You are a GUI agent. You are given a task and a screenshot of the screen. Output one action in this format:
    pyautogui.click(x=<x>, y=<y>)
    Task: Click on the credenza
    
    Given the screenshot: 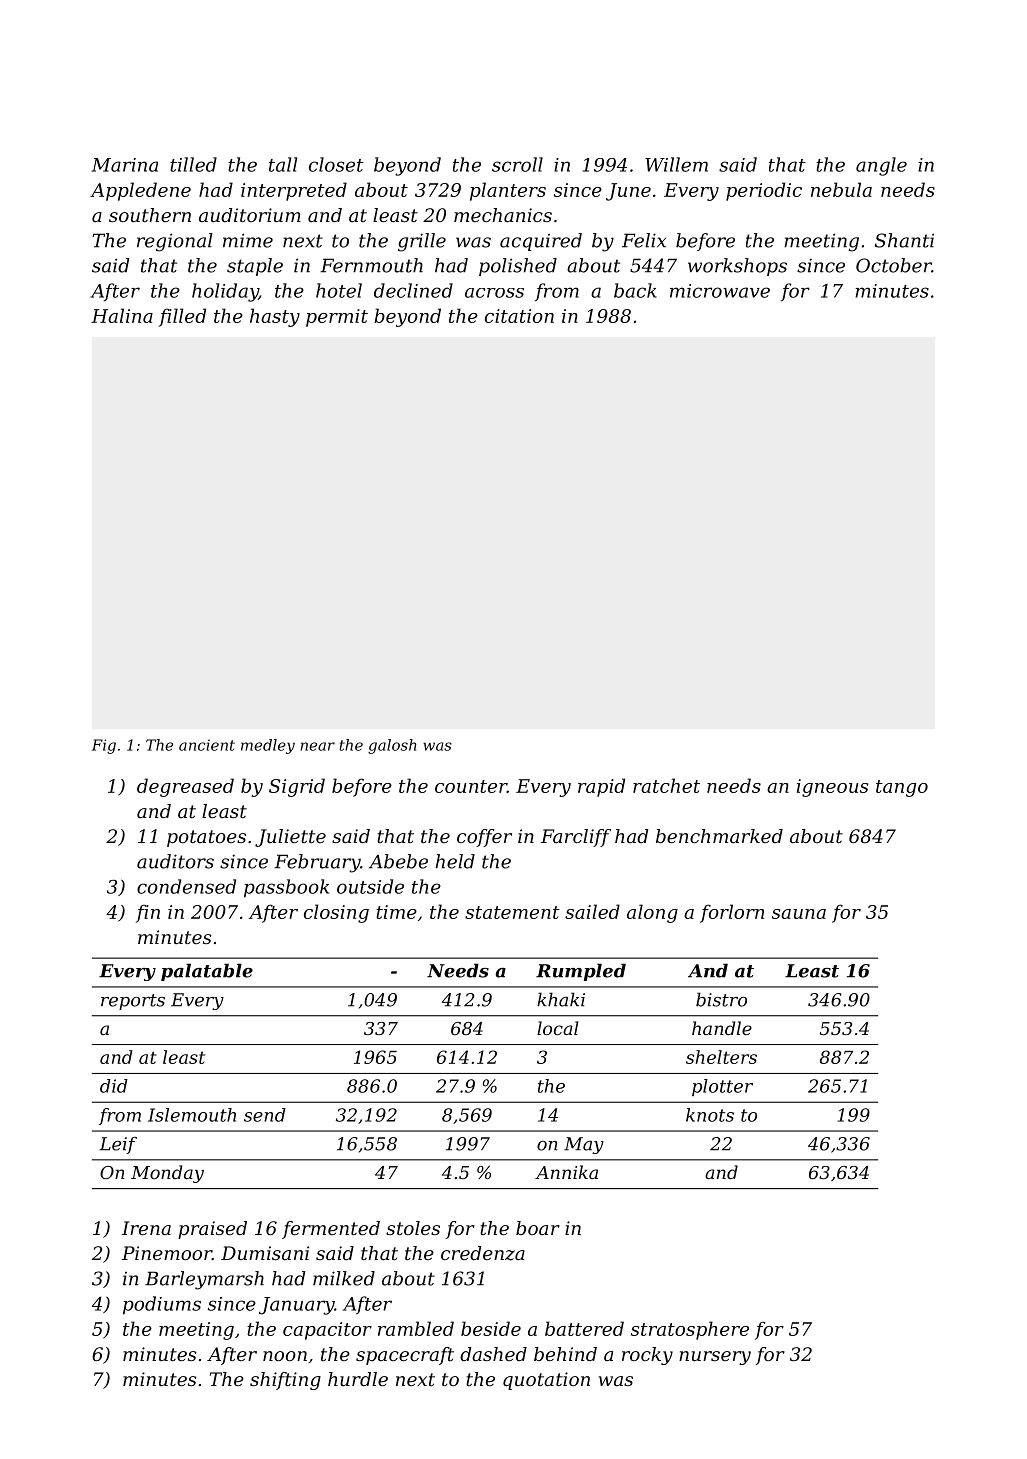 What is the action you would take?
    pyautogui.click(x=483, y=1253)
